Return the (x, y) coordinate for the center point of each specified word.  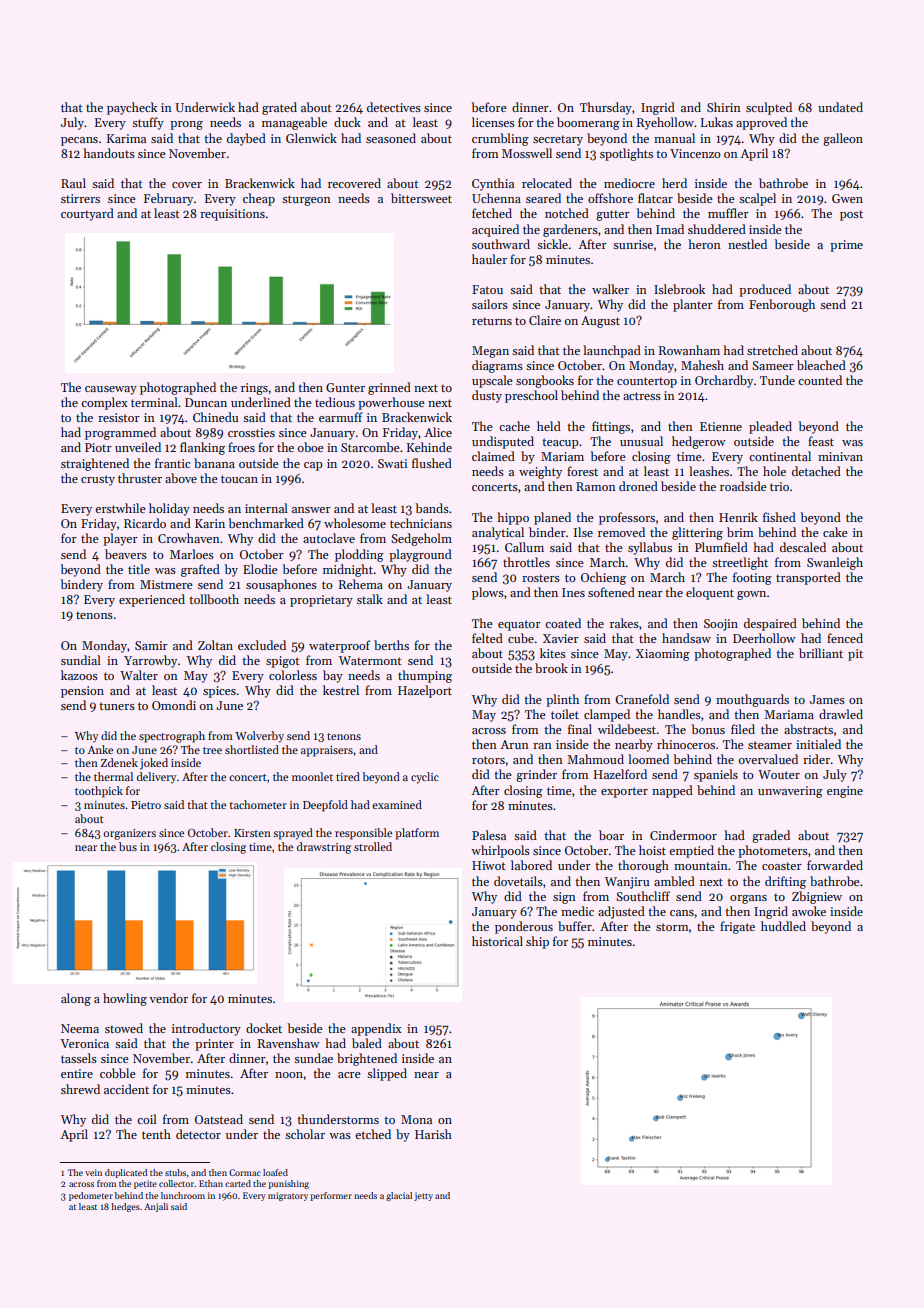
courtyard (87, 214)
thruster (140, 478)
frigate (737, 927)
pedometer (91, 1196)
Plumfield (721, 547)
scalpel (757, 199)
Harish (433, 1134)
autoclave (329, 538)
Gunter (345, 387)
